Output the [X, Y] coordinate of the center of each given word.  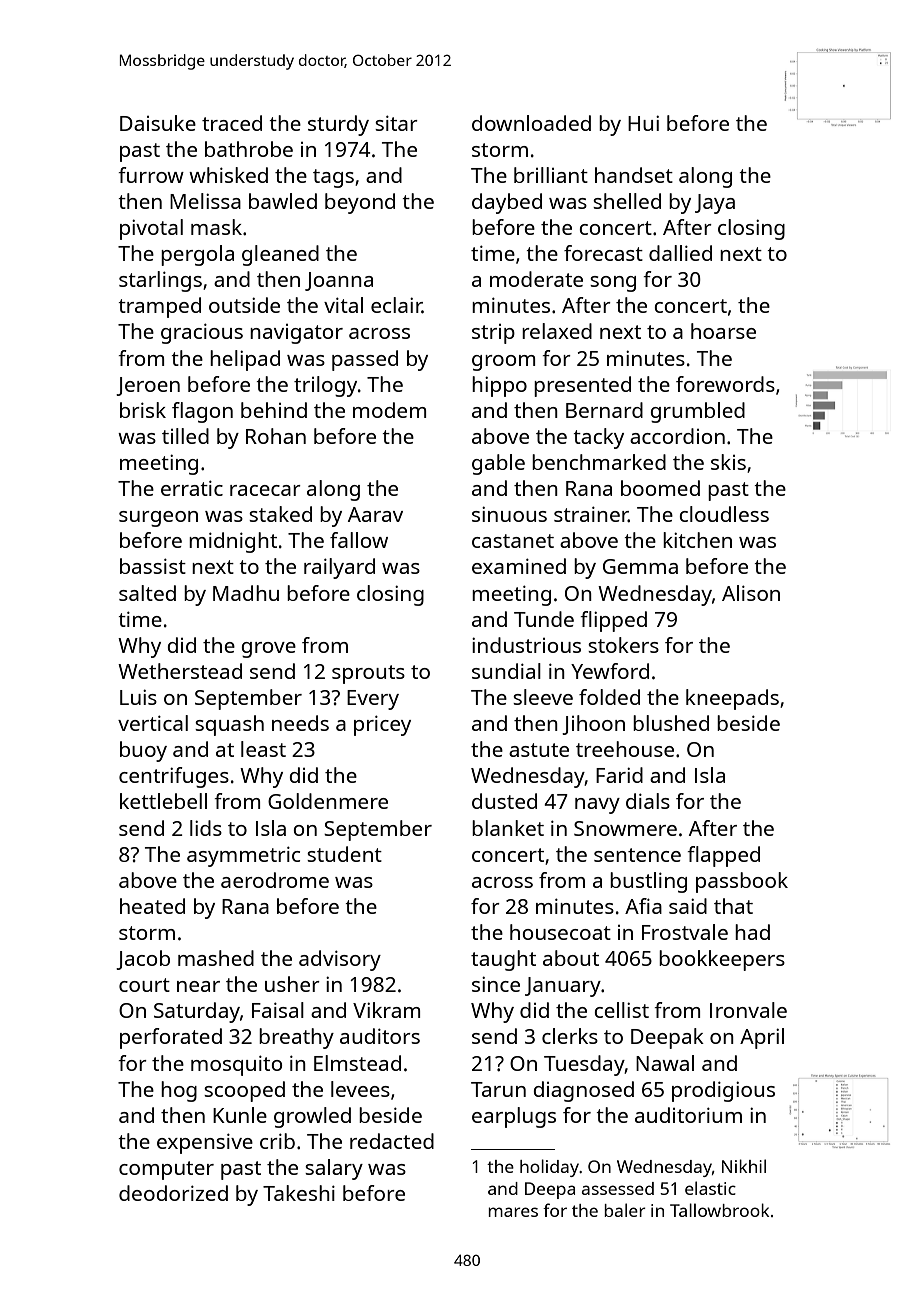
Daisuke [158, 123]
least [263, 749]
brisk [143, 410]
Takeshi [299, 1193]
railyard [339, 568]
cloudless [724, 514]
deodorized [173, 1193]
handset [634, 175]
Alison [751, 593]
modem [390, 410]
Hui [643, 123]
